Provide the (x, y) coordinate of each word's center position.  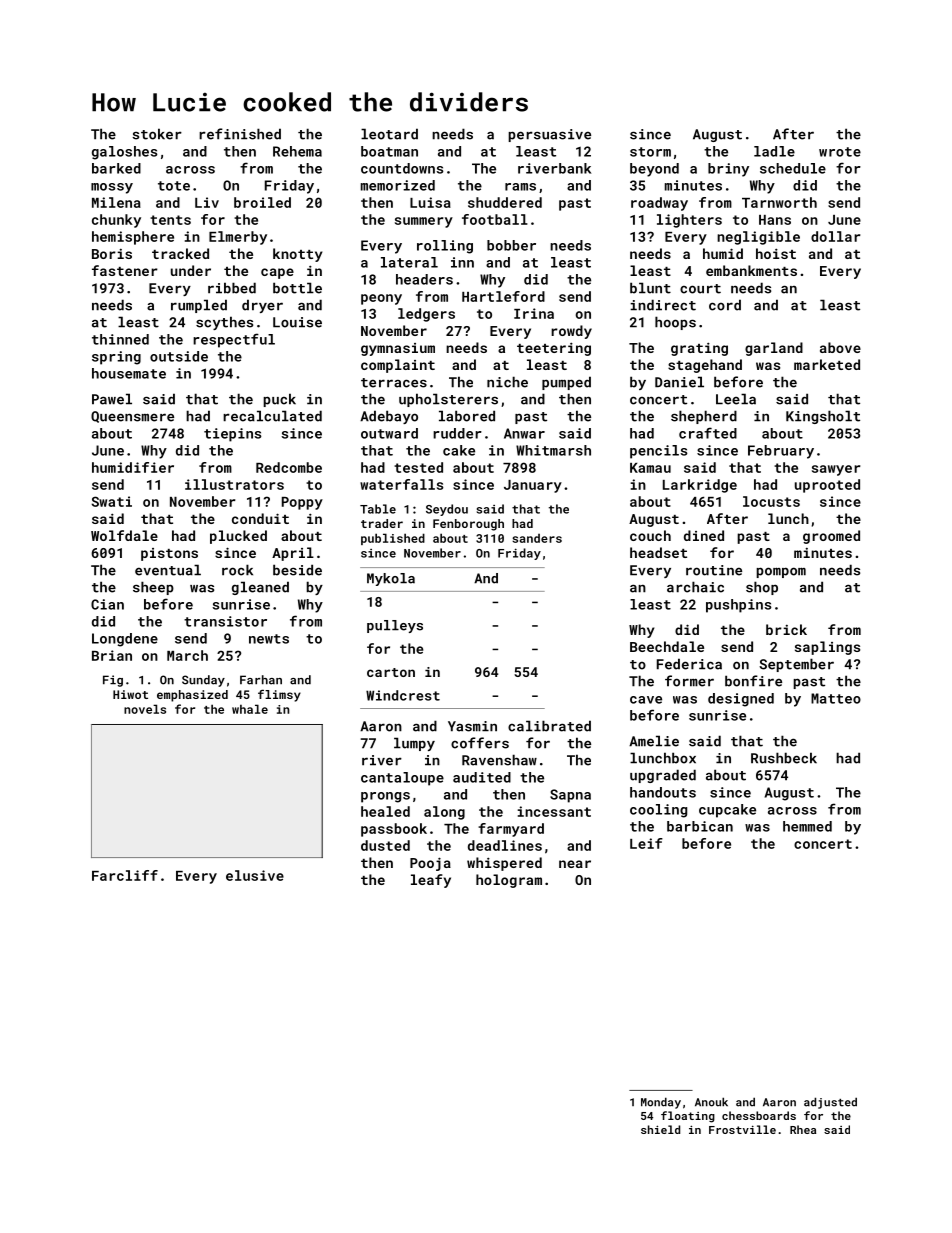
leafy (431, 881)
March (187, 655)
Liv (207, 202)
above (840, 347)
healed (385, 811)
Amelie (654, 741)
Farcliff (125, 875)
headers (424, 279)
